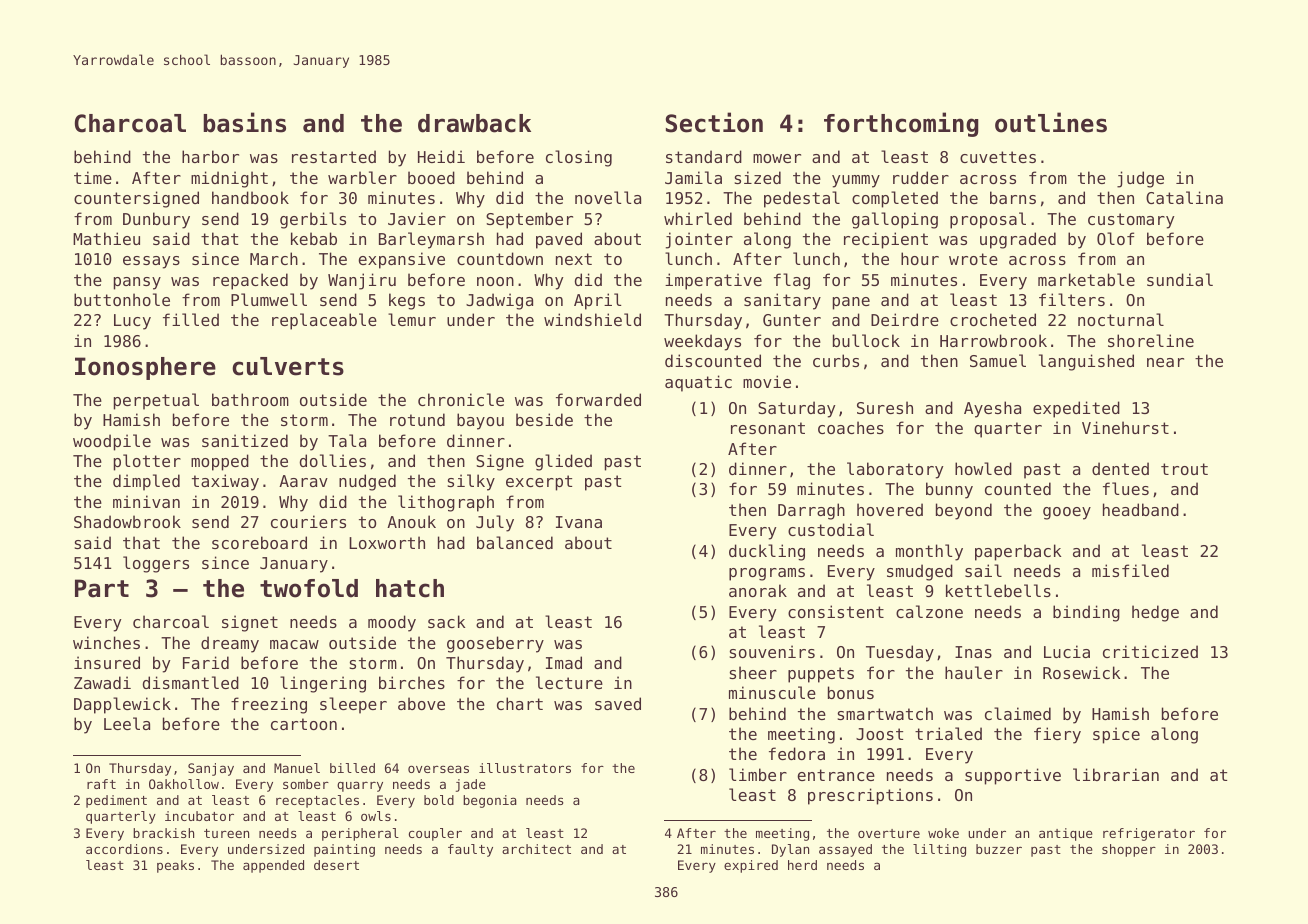 Image resolution: width=1308 pixels, height=924 pixels. What do you see at coordinates (714, 122) in the image?
I see `Section` at bounding box center [714, 122].
